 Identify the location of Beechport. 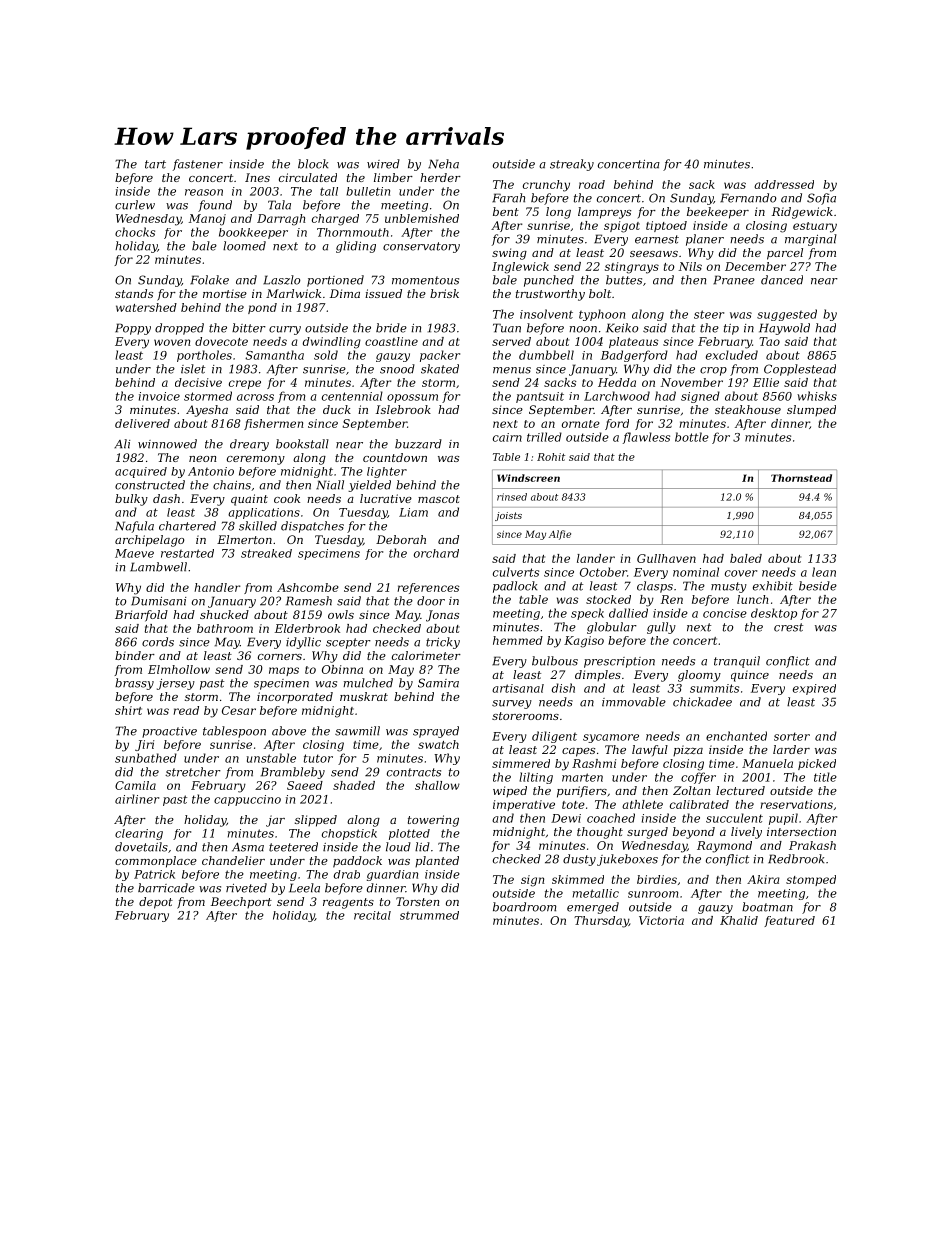
(241, 902).
